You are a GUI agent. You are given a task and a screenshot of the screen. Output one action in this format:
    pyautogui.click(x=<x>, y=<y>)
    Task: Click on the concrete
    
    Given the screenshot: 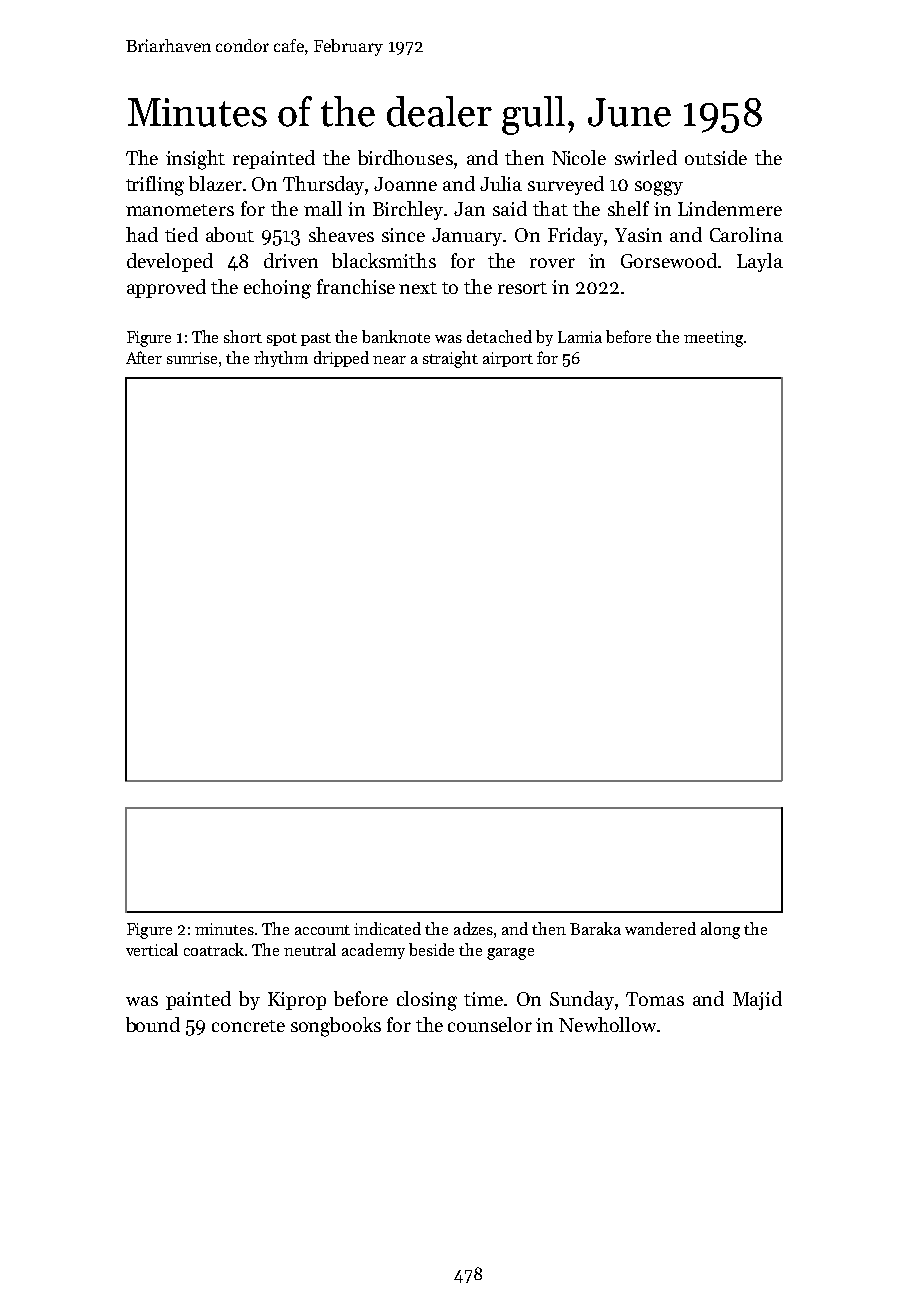 What is the action you would take?
    pyautogui.click(x=248, y=1026)
